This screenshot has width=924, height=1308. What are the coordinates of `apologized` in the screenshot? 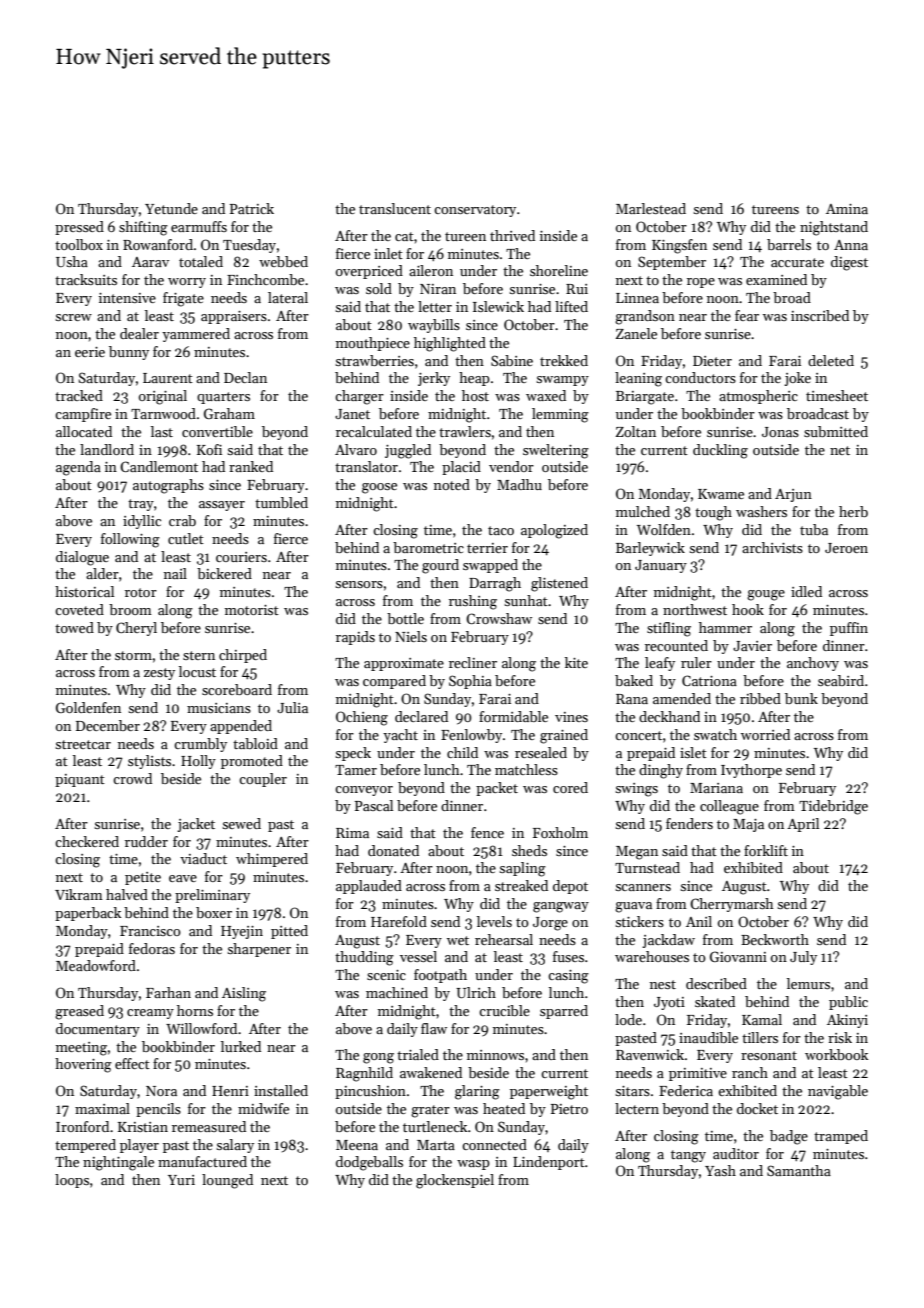 It's located at (554, 531).
